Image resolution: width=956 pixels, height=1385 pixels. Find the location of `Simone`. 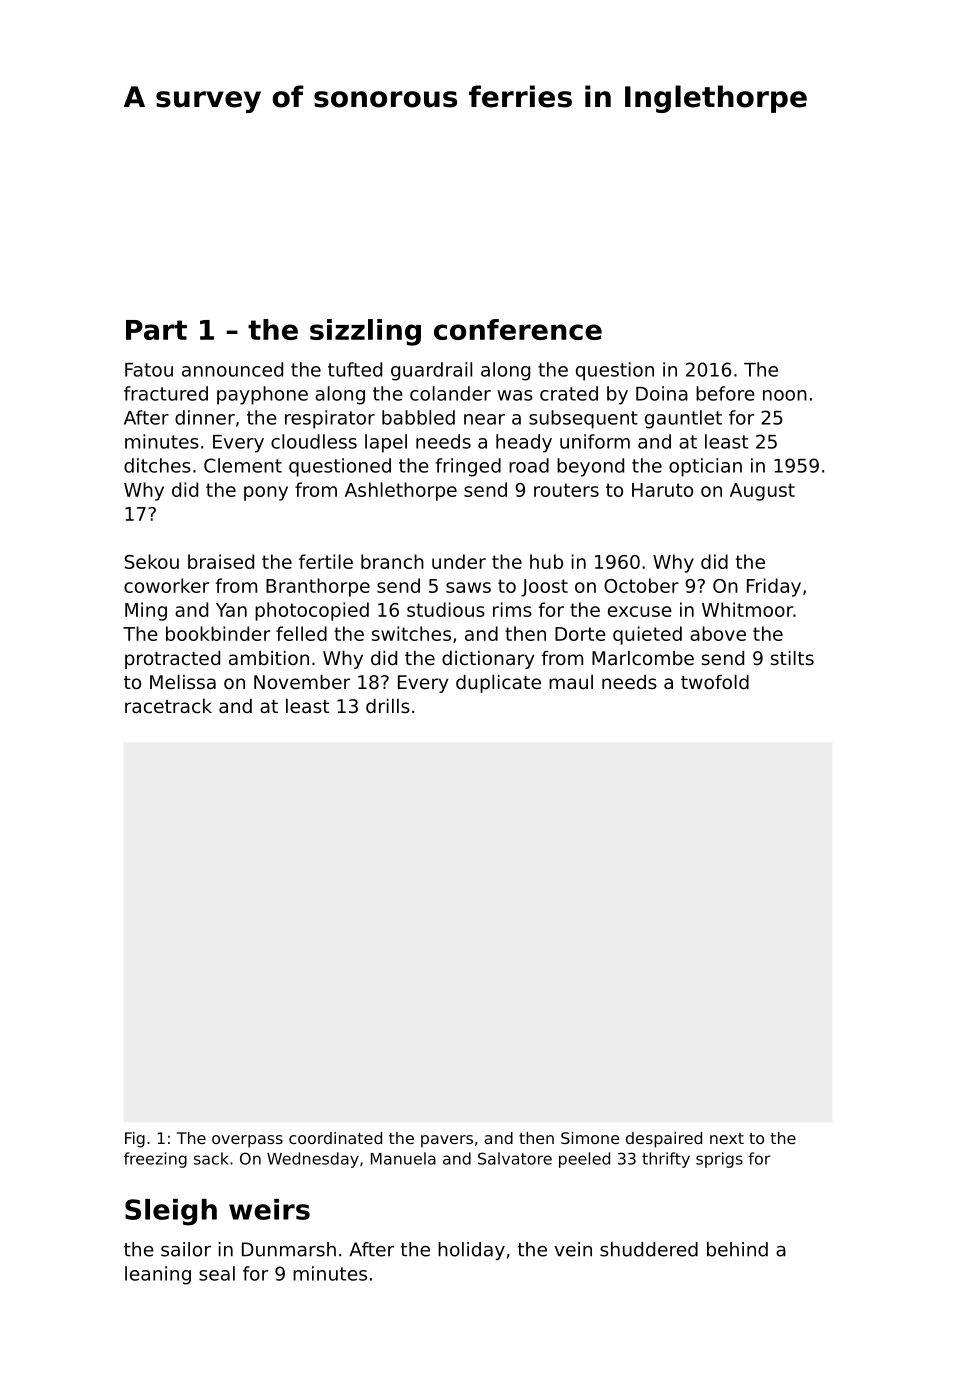

Simone is located at coordinates (590, 1138).
